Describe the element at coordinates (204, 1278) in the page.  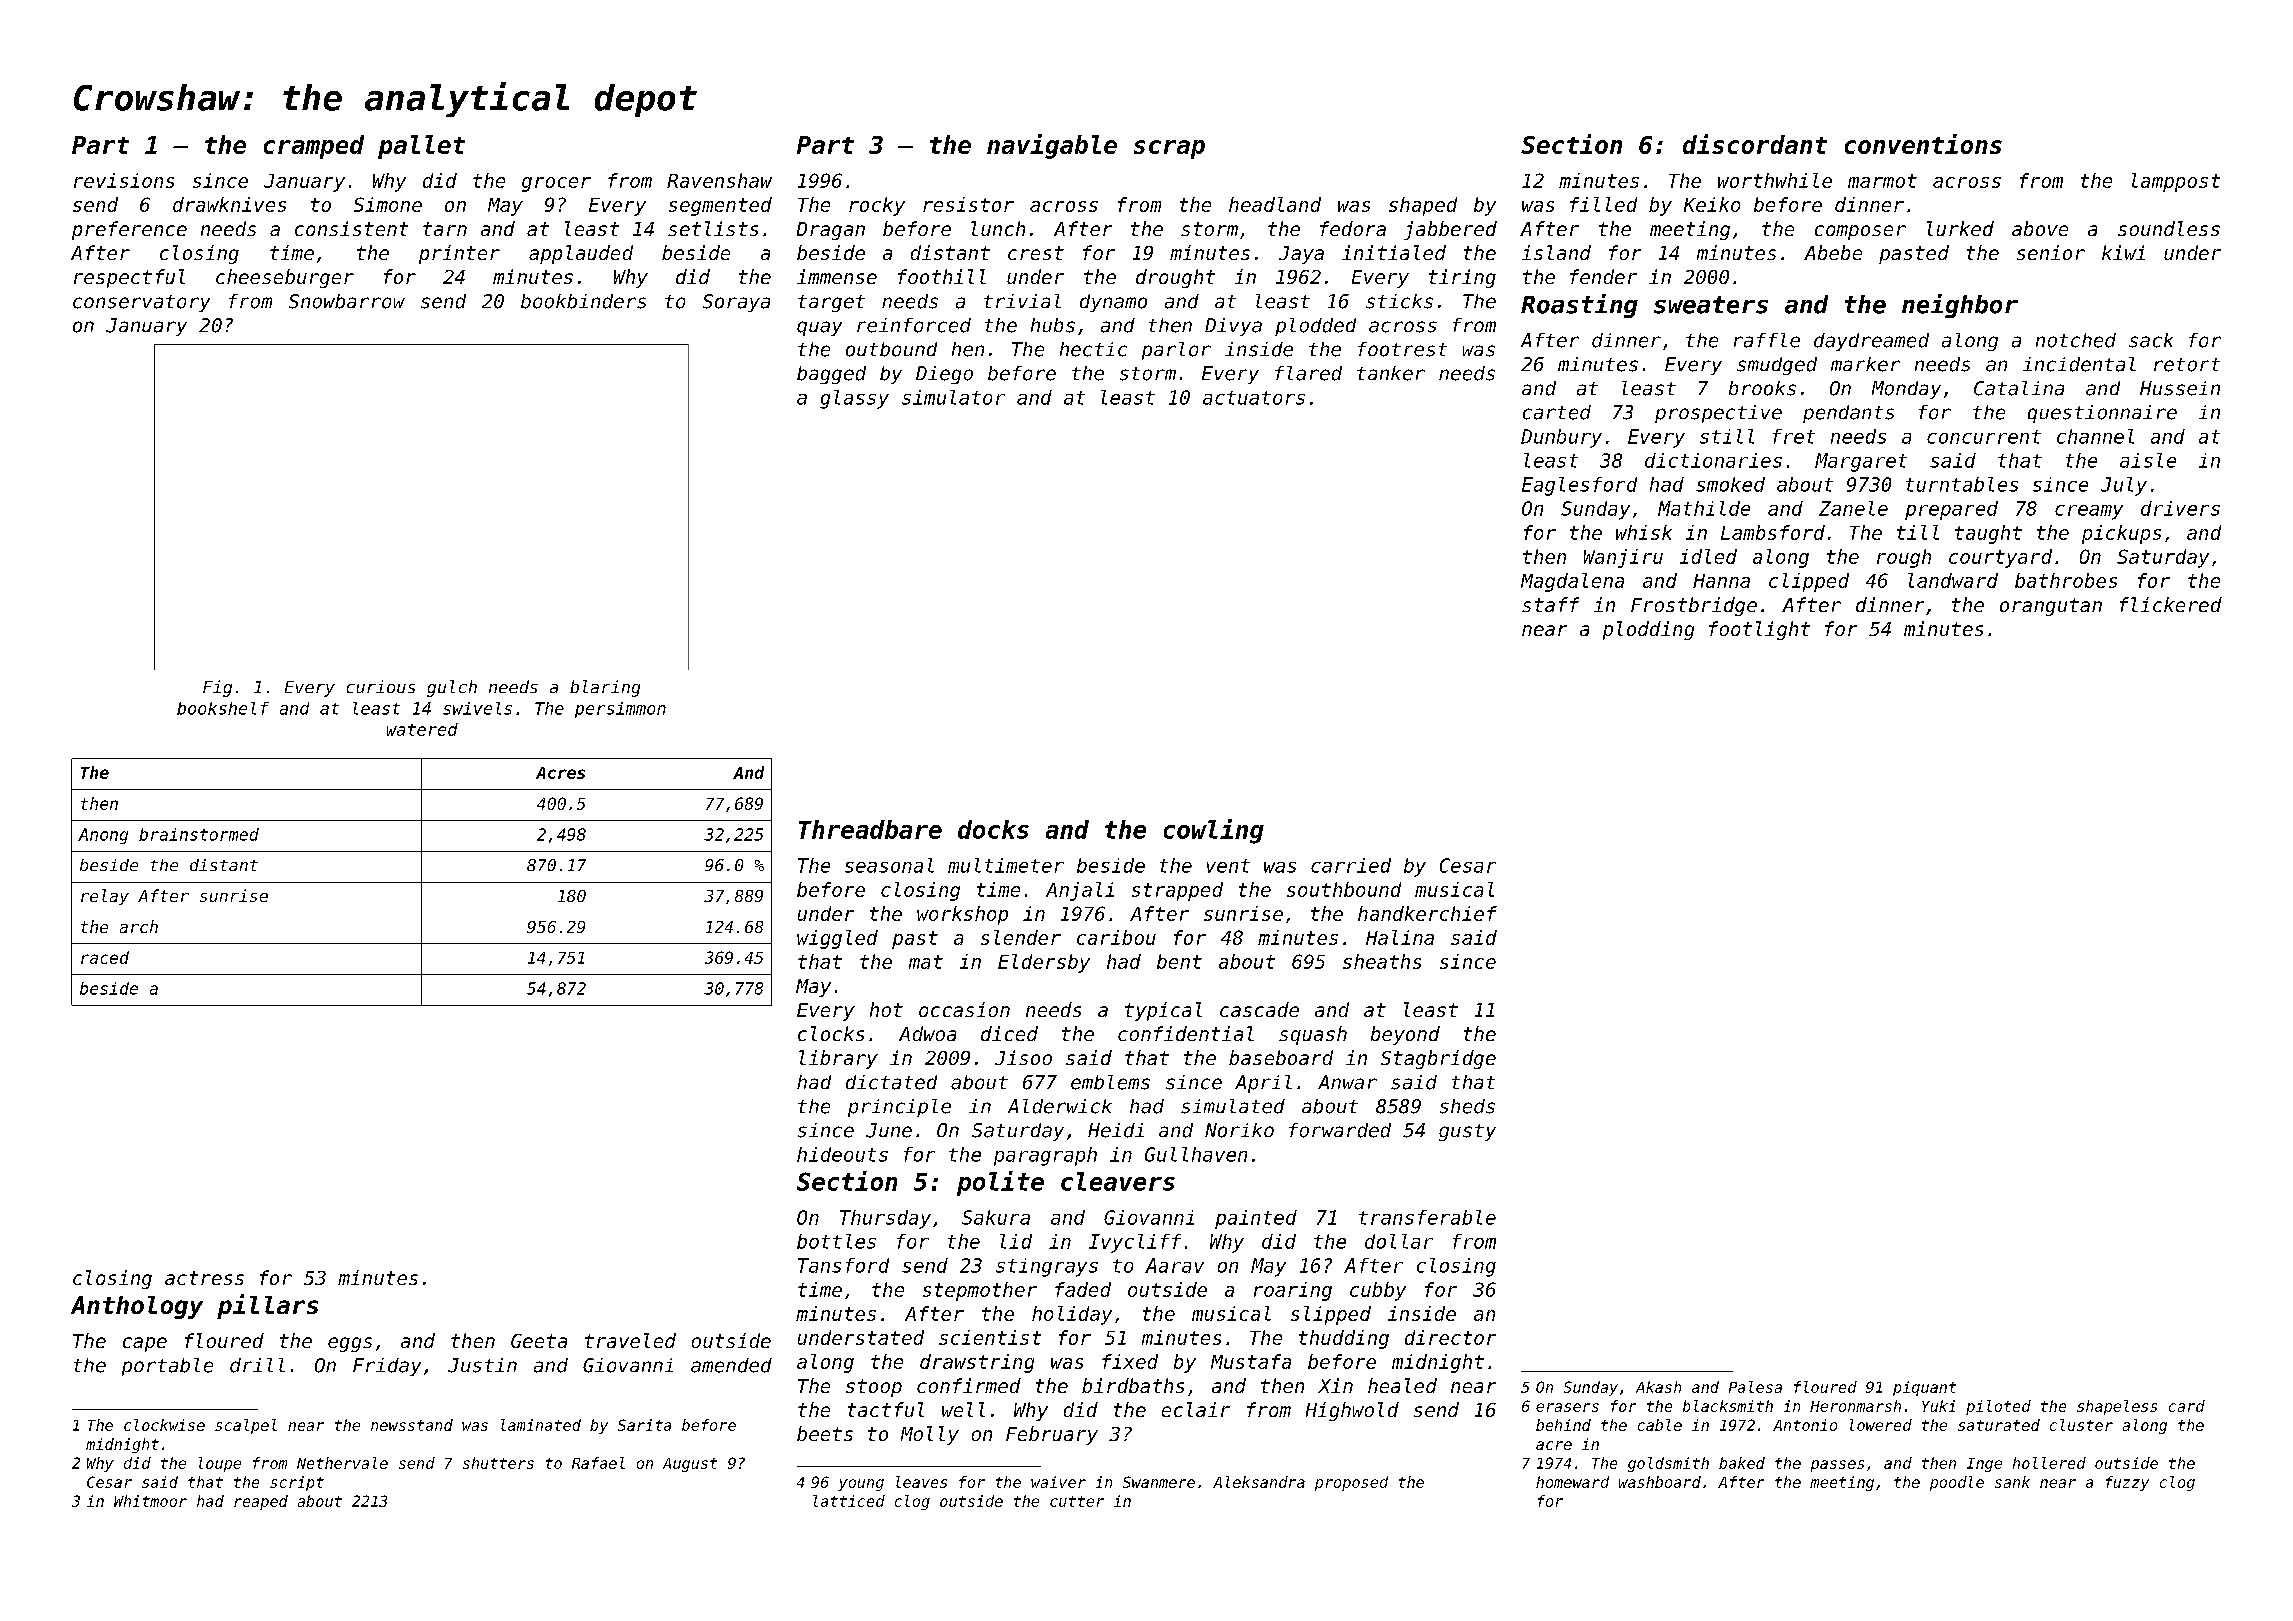
I see `actress` at that location.
